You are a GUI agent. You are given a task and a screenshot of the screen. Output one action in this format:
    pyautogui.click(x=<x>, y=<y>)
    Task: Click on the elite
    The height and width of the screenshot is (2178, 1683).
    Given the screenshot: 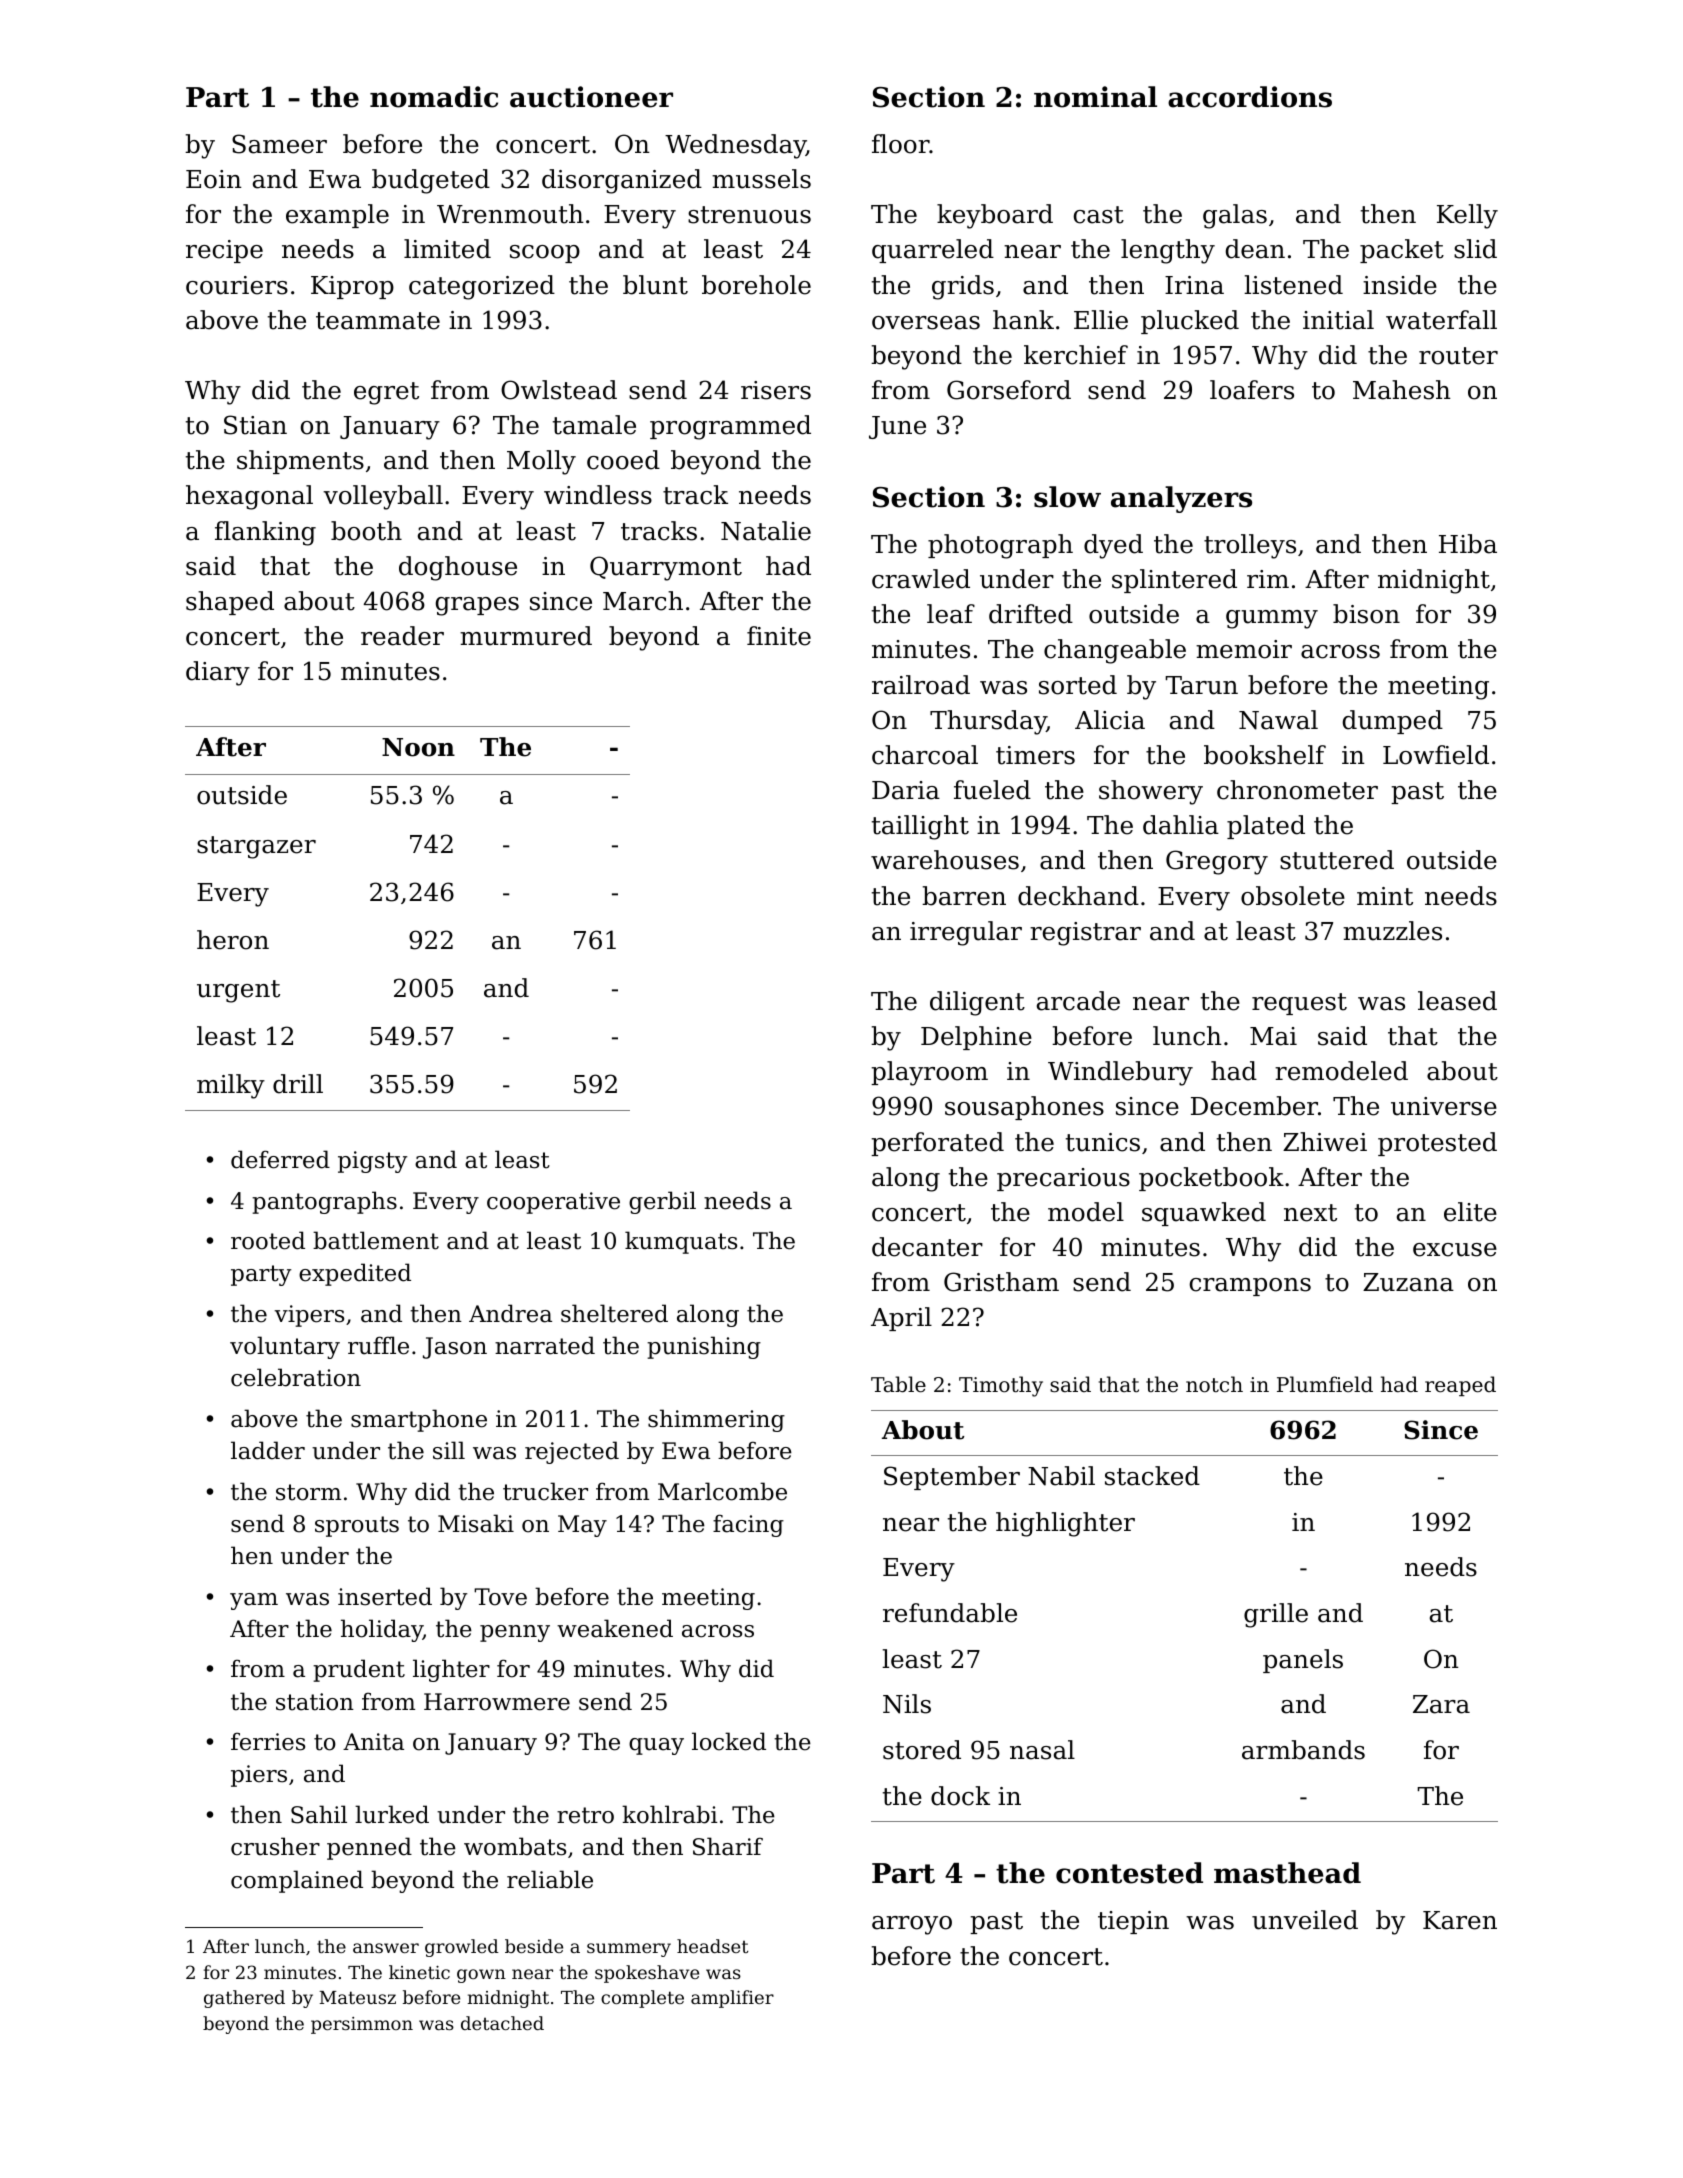 What is the action you would take?
    pyautogui.click(x=1470, y=1212)
